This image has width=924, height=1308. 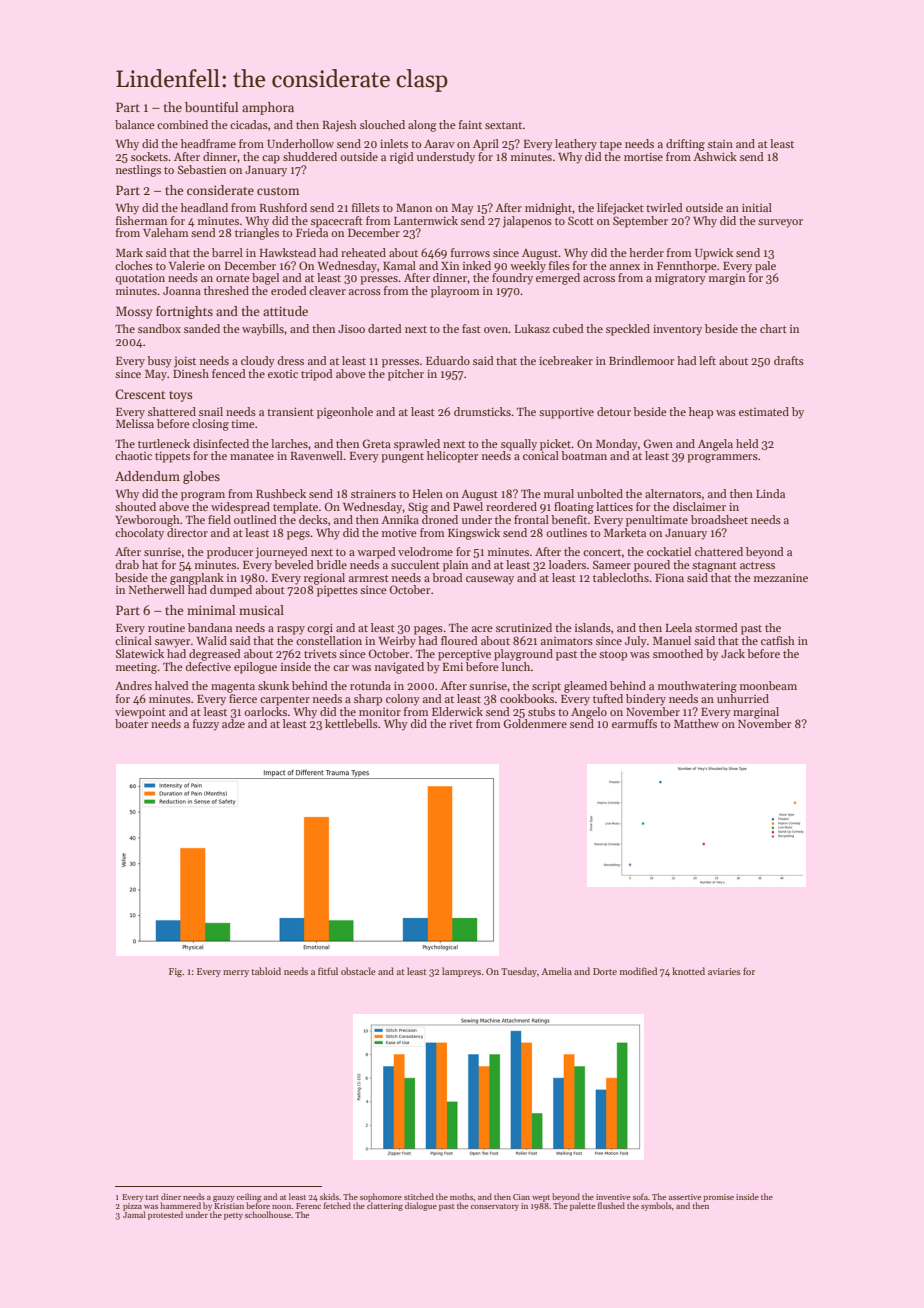 What do you see at coordinates (268, 108) in the image?
I see `amphora` at bounding box center [268, 108].
